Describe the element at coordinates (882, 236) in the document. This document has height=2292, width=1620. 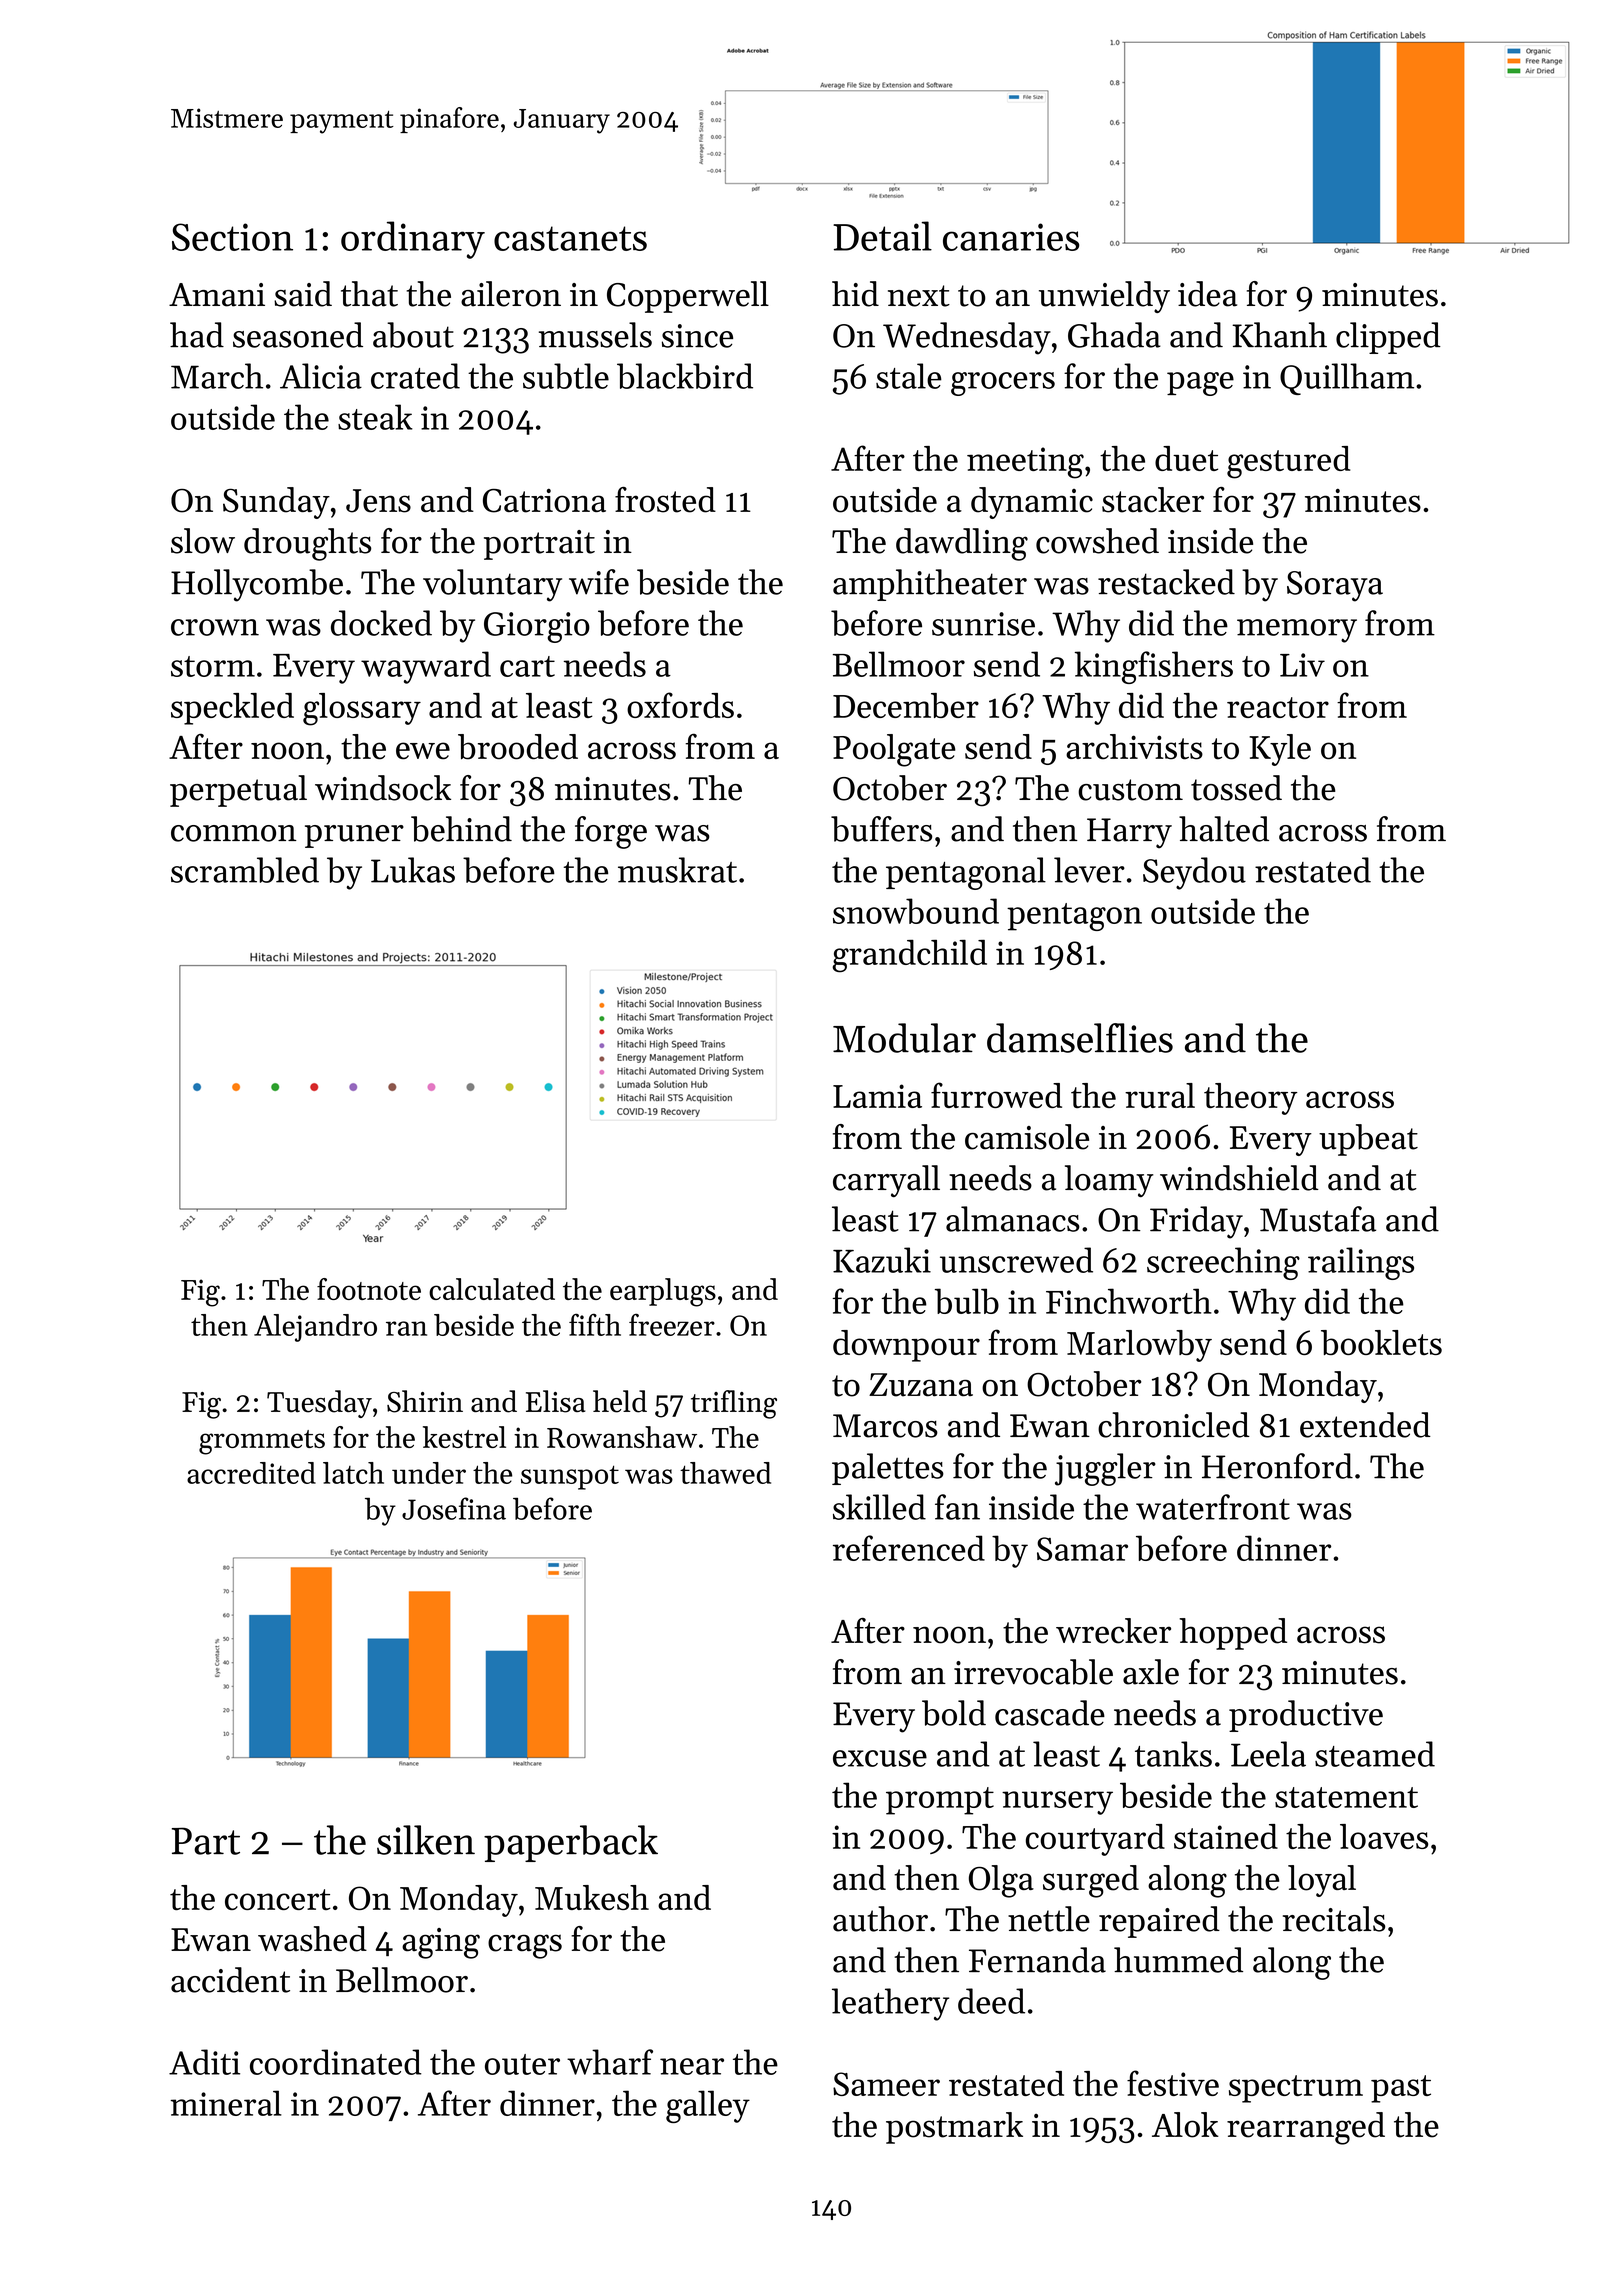
I see `Detail` at that location.
